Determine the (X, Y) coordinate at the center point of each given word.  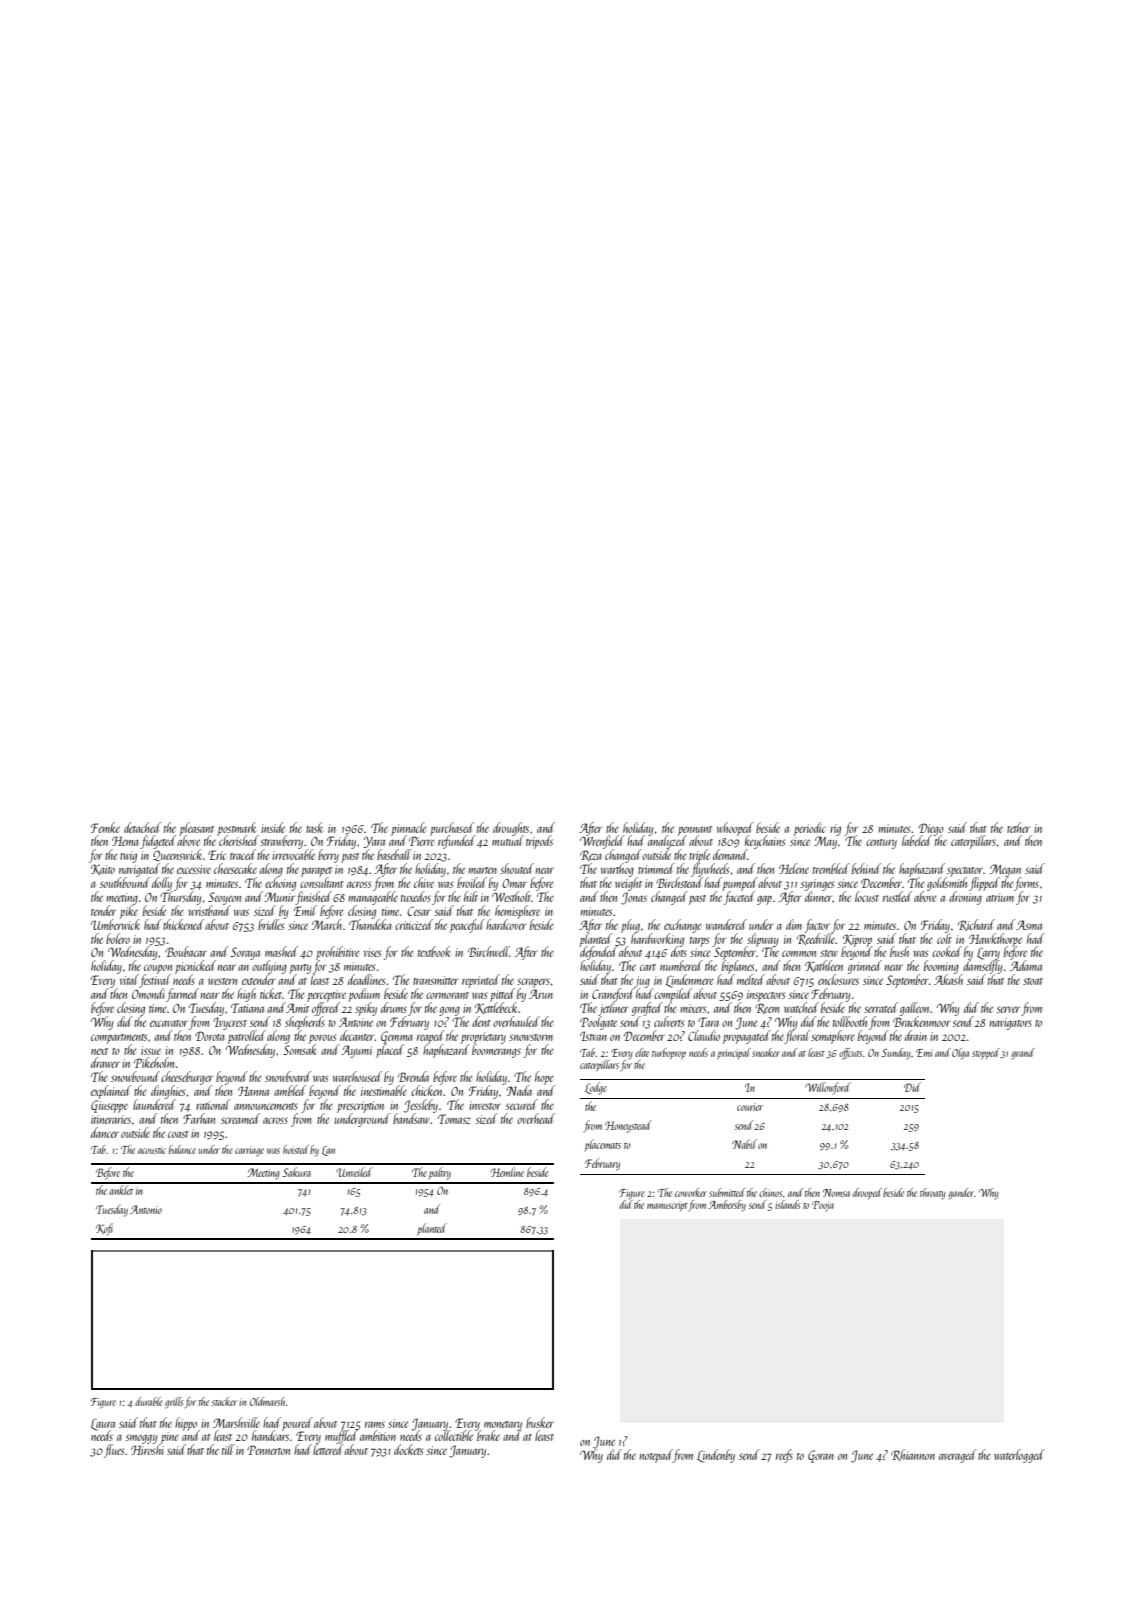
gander (961, 1194)
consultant (322, 882)
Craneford (613, 995)
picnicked (195, 967)
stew (829, 953)
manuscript (667, 1207)
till (228, 1449)
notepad (656, 1456)
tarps (699, 942)
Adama (1026, 965)
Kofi (104, 1229)
